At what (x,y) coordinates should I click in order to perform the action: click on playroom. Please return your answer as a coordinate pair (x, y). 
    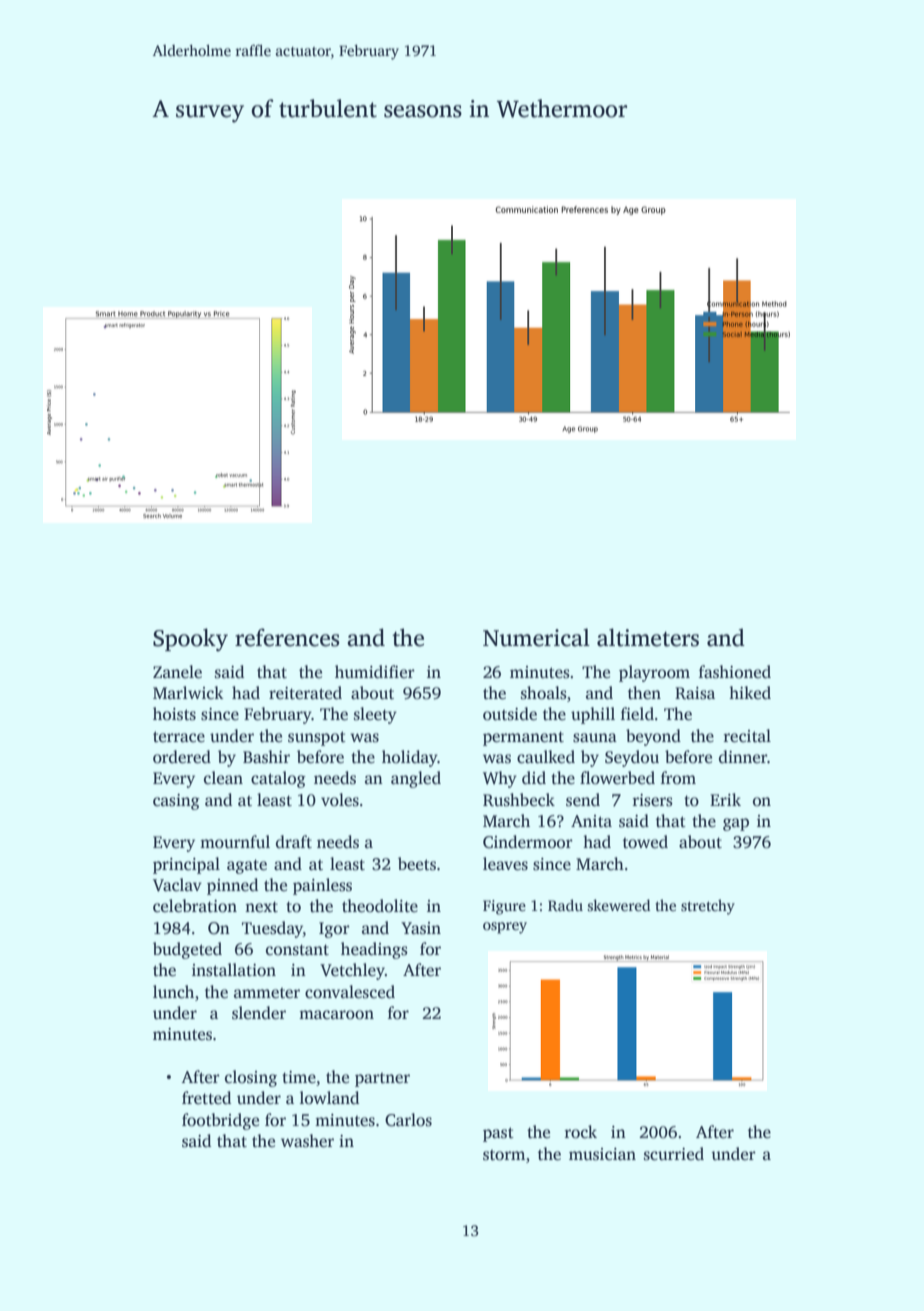
    Looking at the image, I should click on (654, 673).
